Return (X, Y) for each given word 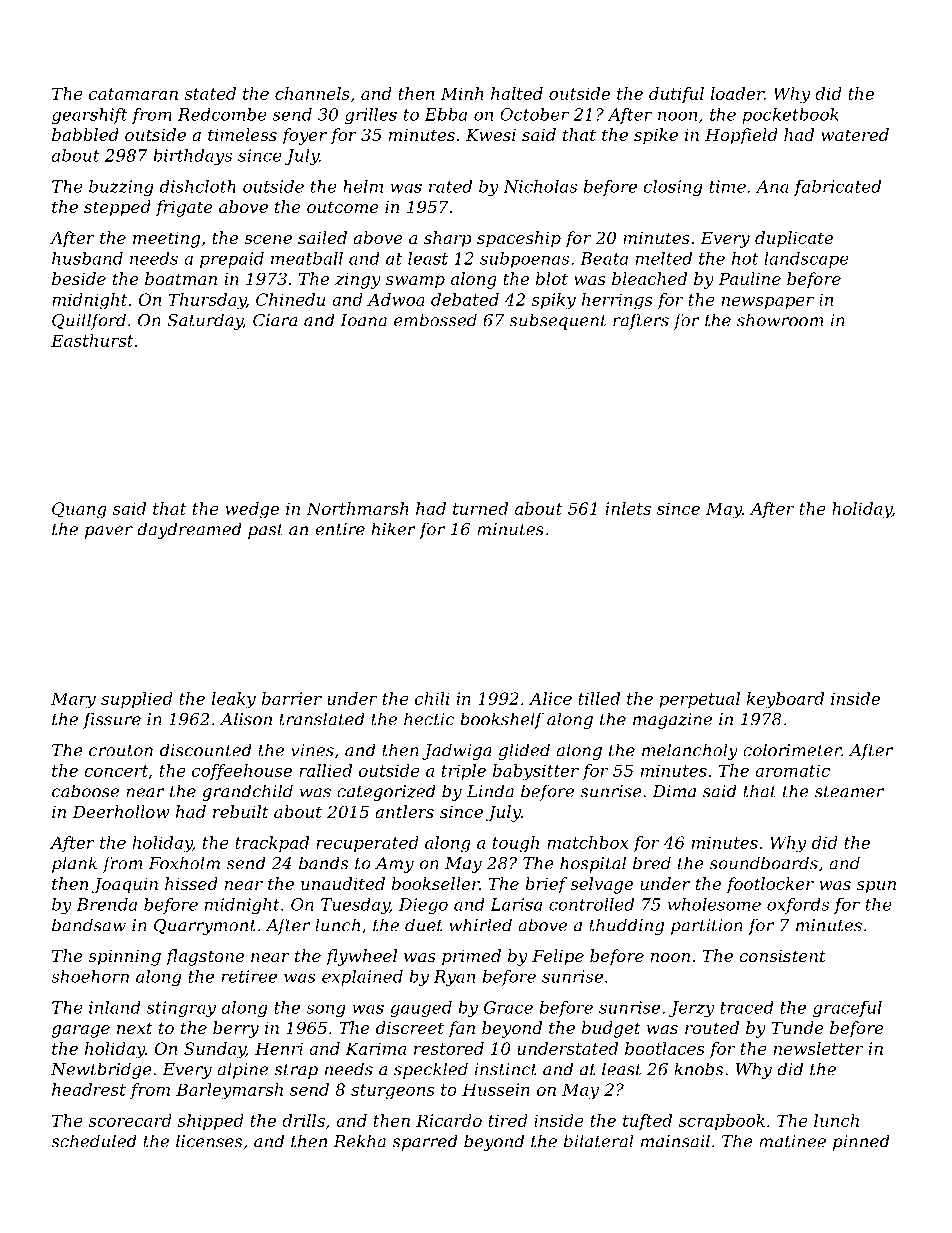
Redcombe (222, 114)
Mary (73, 700)
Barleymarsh (229, 1091)
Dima (674, 791)
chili (432, 698)
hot (745, 258)
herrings (617, 301)
